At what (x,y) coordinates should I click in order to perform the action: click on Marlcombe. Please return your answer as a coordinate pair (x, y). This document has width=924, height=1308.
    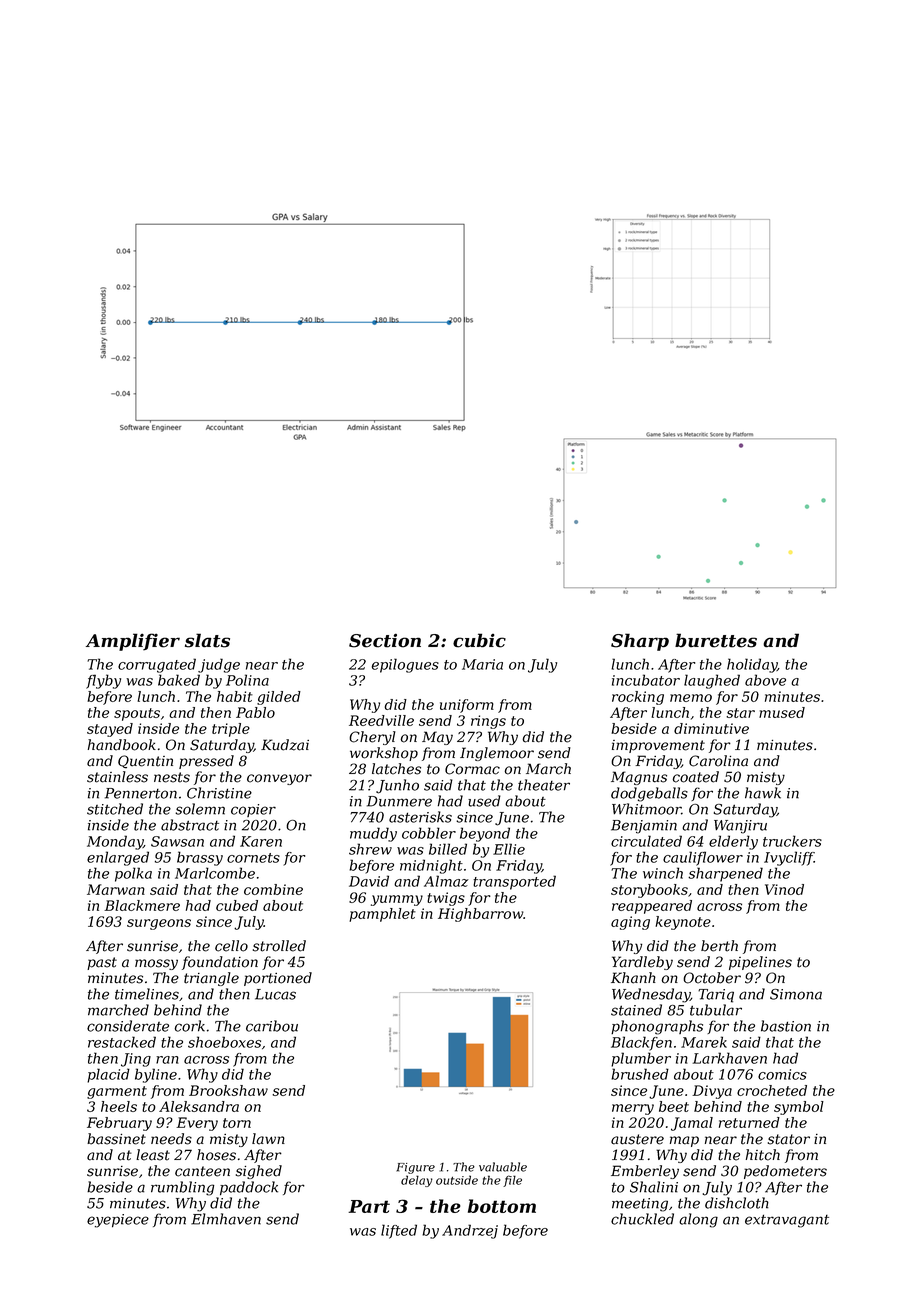
    Looking at the image, I should click on (215, 873).
